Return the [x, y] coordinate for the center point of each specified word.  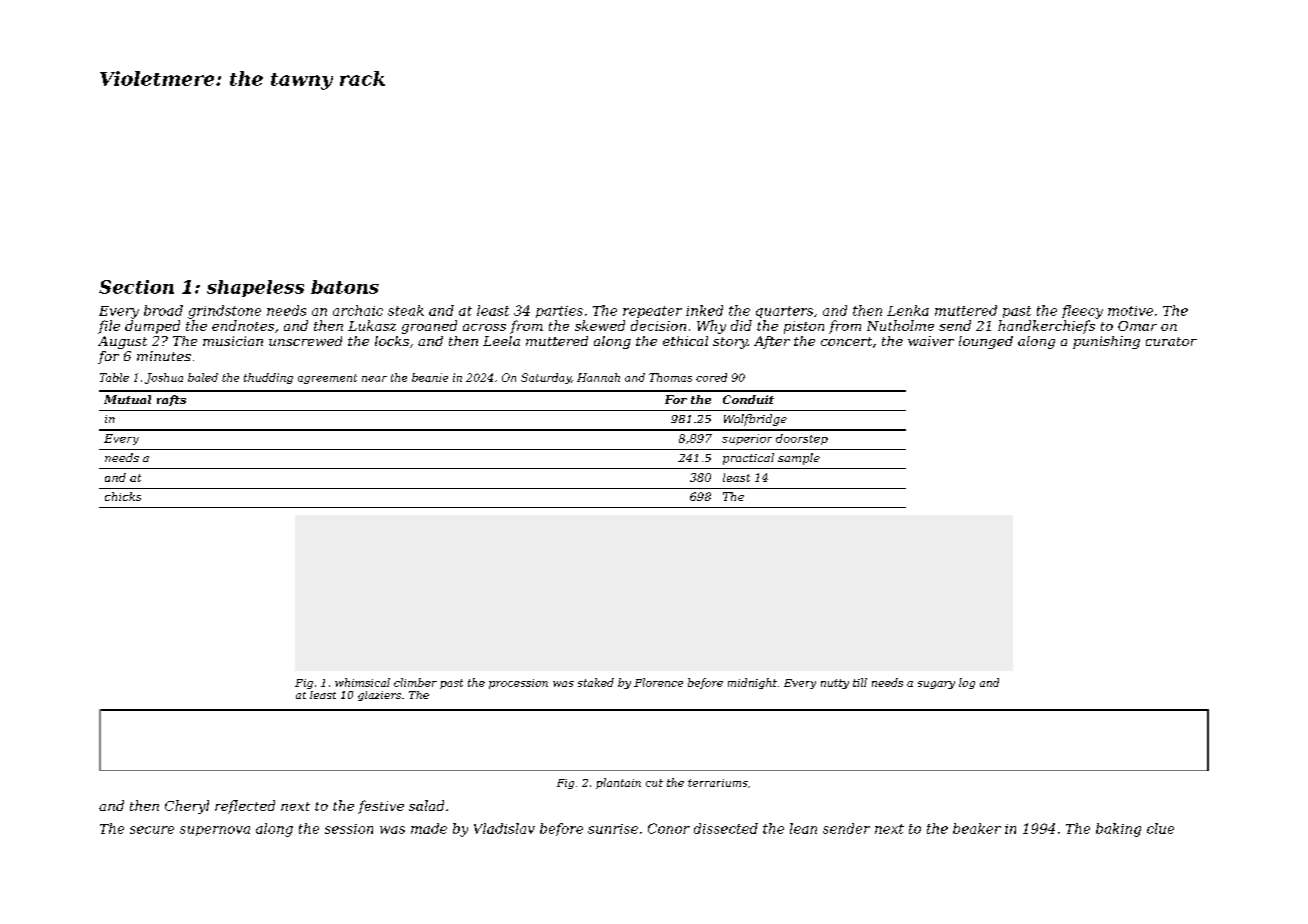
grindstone [224, 312]
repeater [652, 312]
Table [114, 377]
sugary [936, 685]
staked [596, 682]
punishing [1106, 342]
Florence [658, 682]
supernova [215, 831]
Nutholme [900, 325]
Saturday [546, 378]
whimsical [362, 682]
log [967, 683]
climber [415, 682]
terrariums [718, 783]
